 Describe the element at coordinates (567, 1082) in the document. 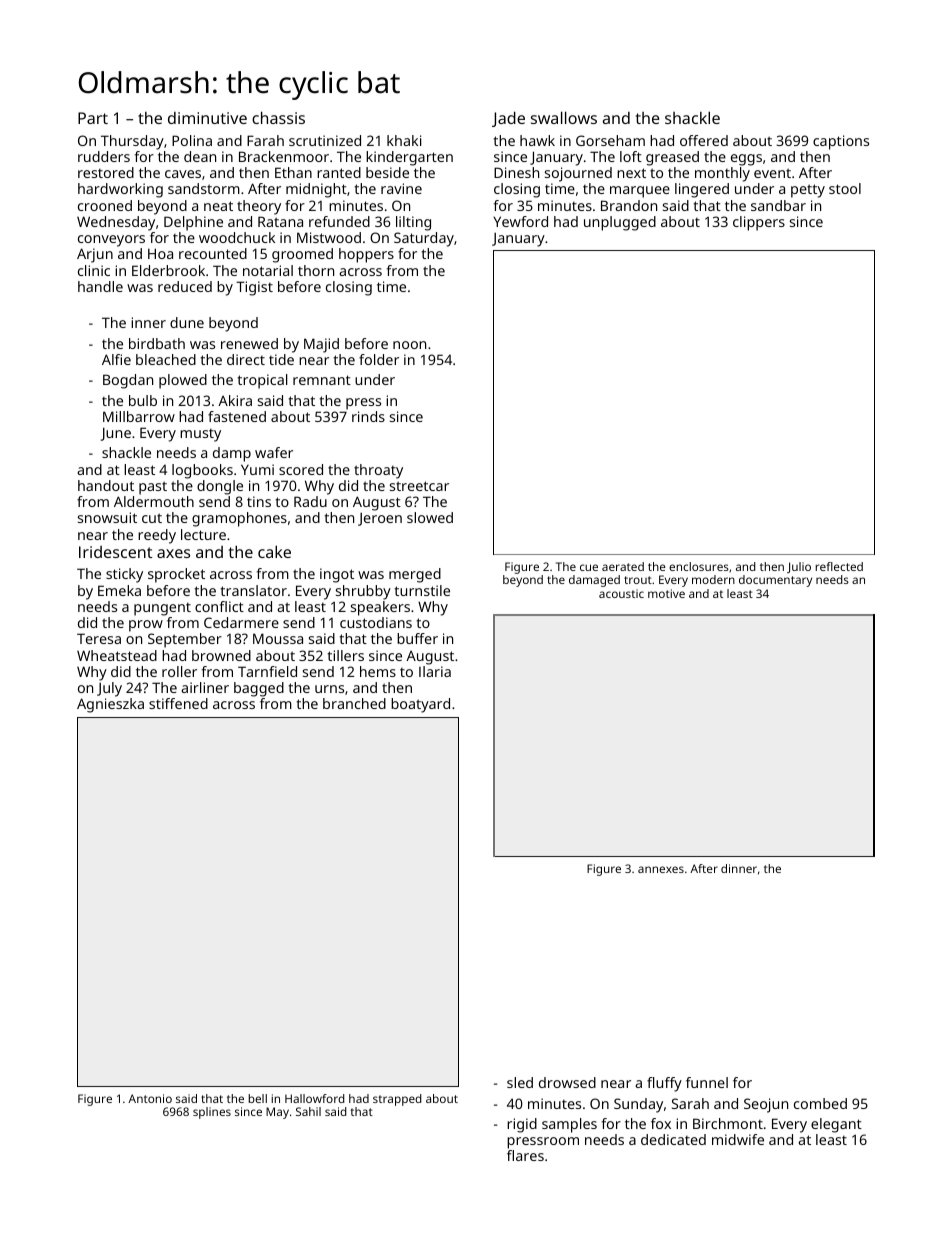

I see `drowsed` at that location.
